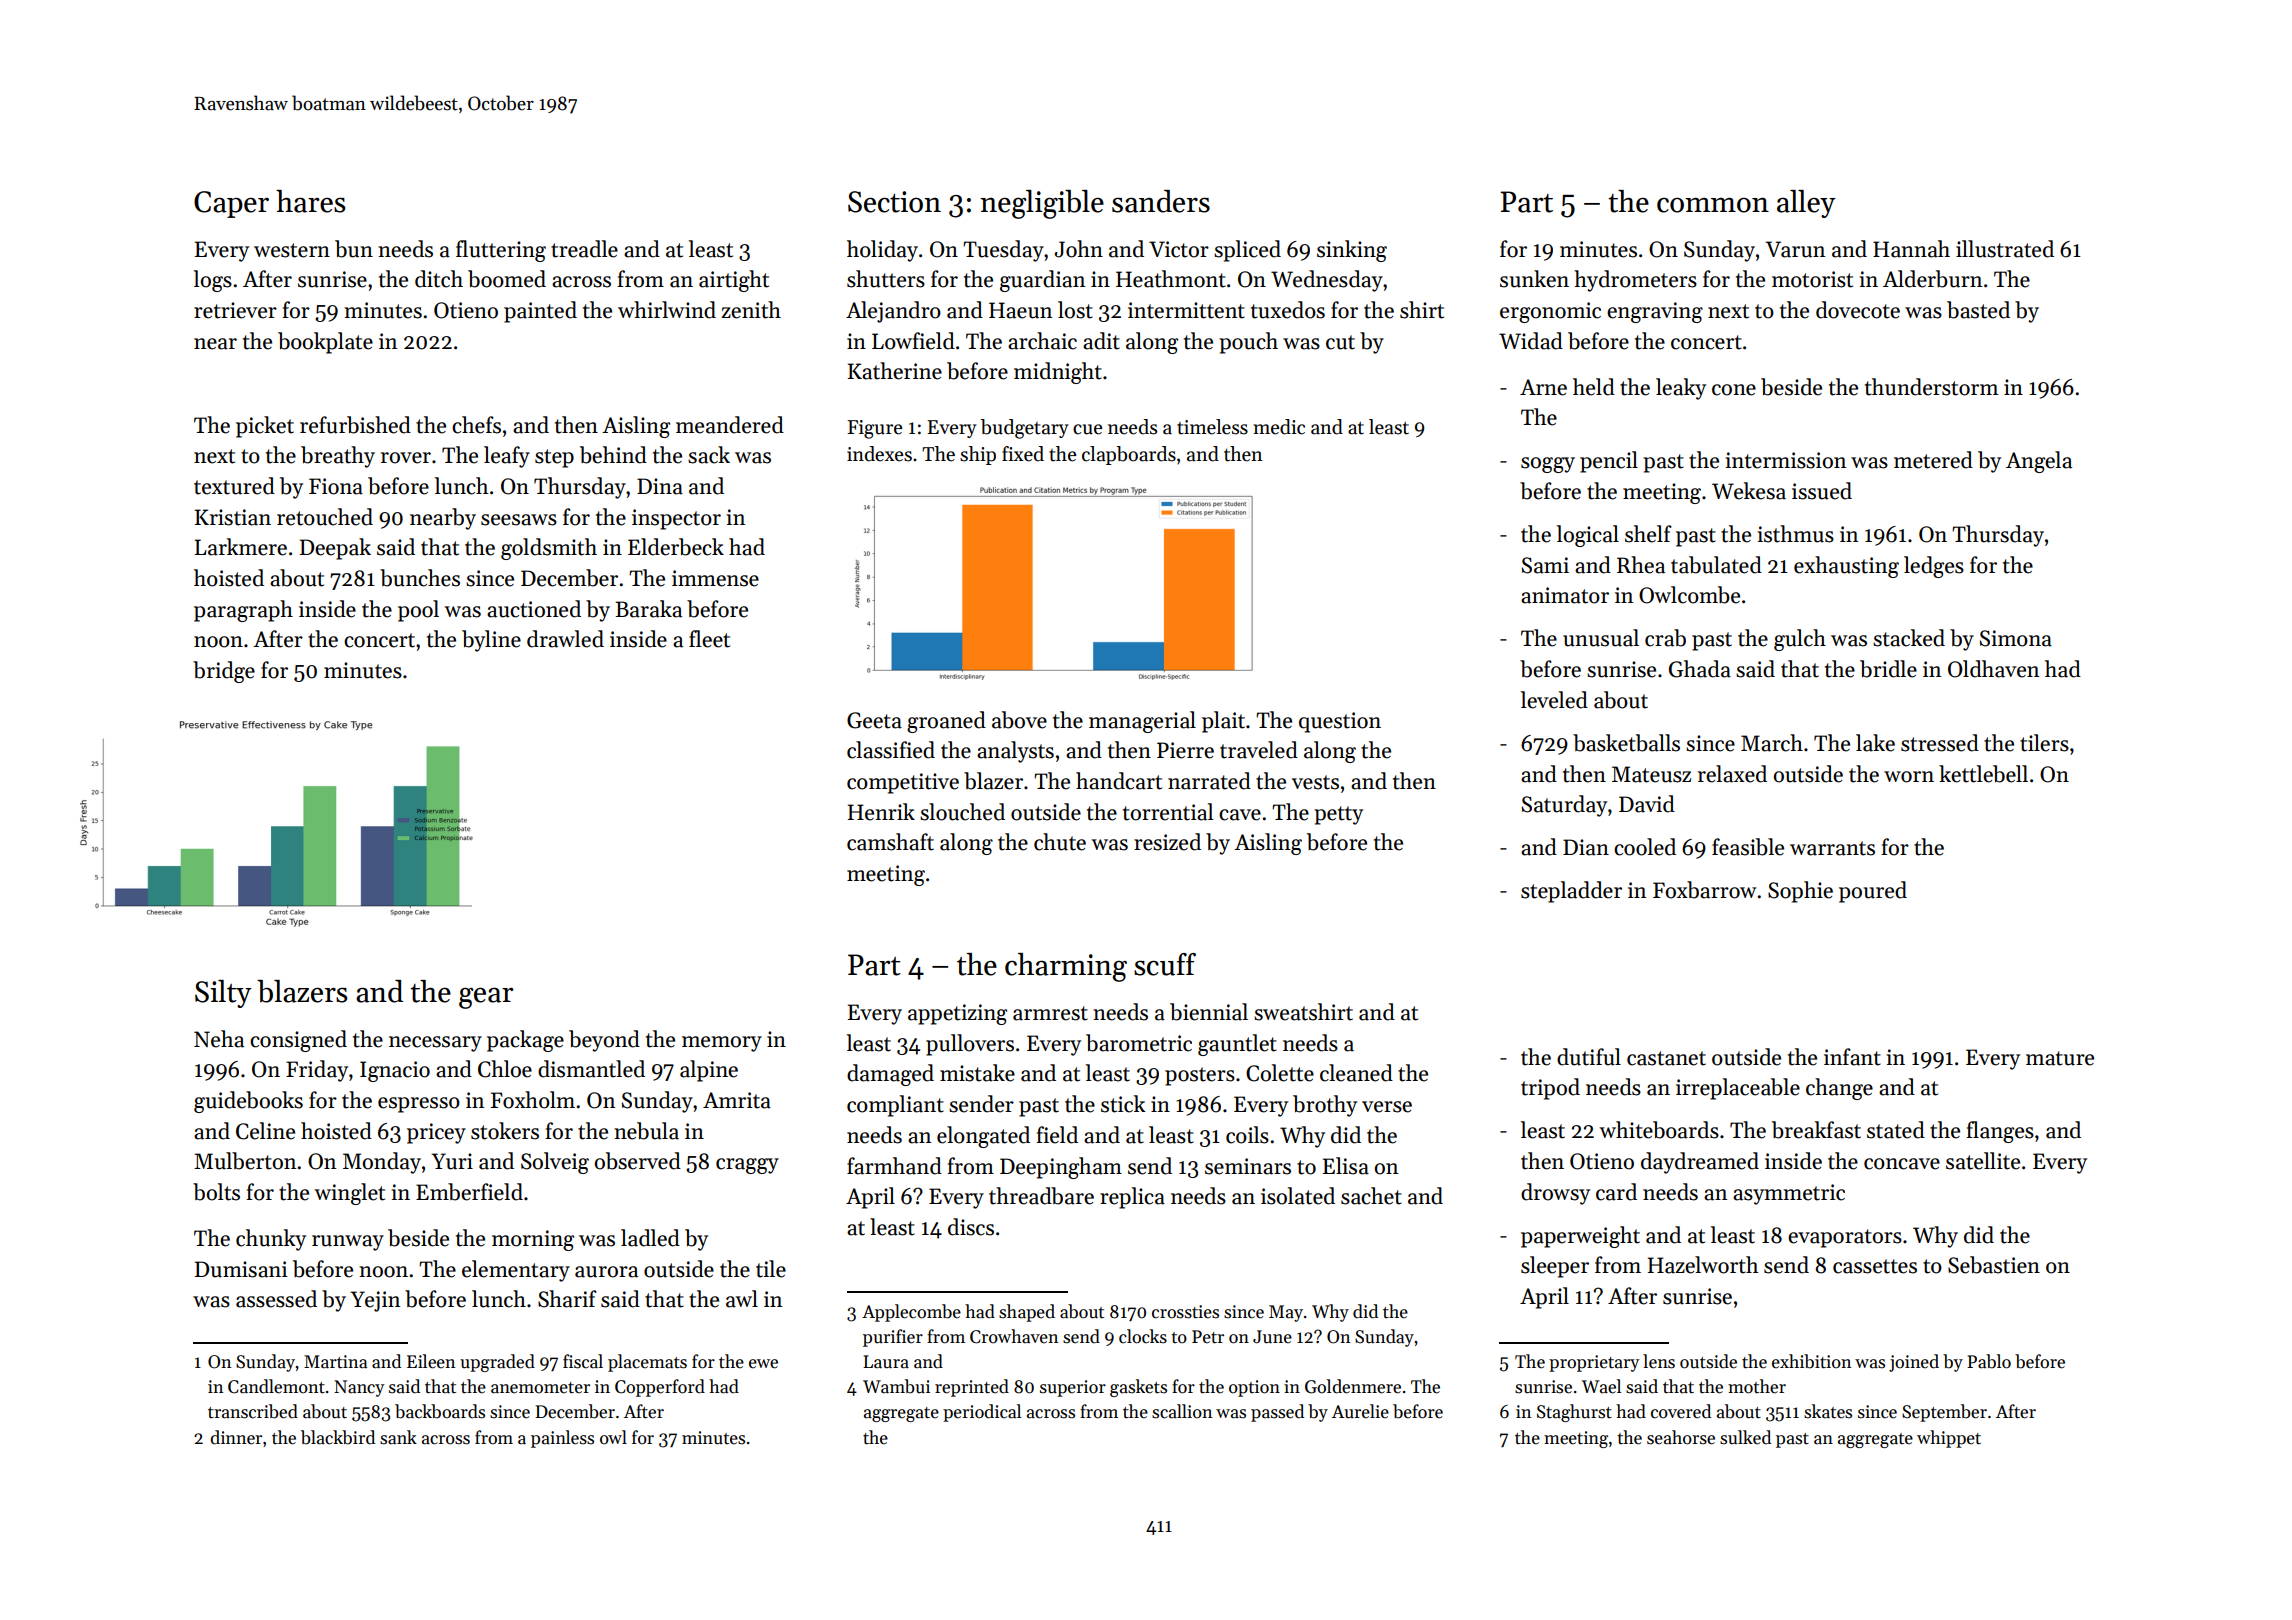 This screenshot has height=1620, width=2292. Describe the element at coordinates (1042, 204) in the screenshot. I see `negligible` at that location.
